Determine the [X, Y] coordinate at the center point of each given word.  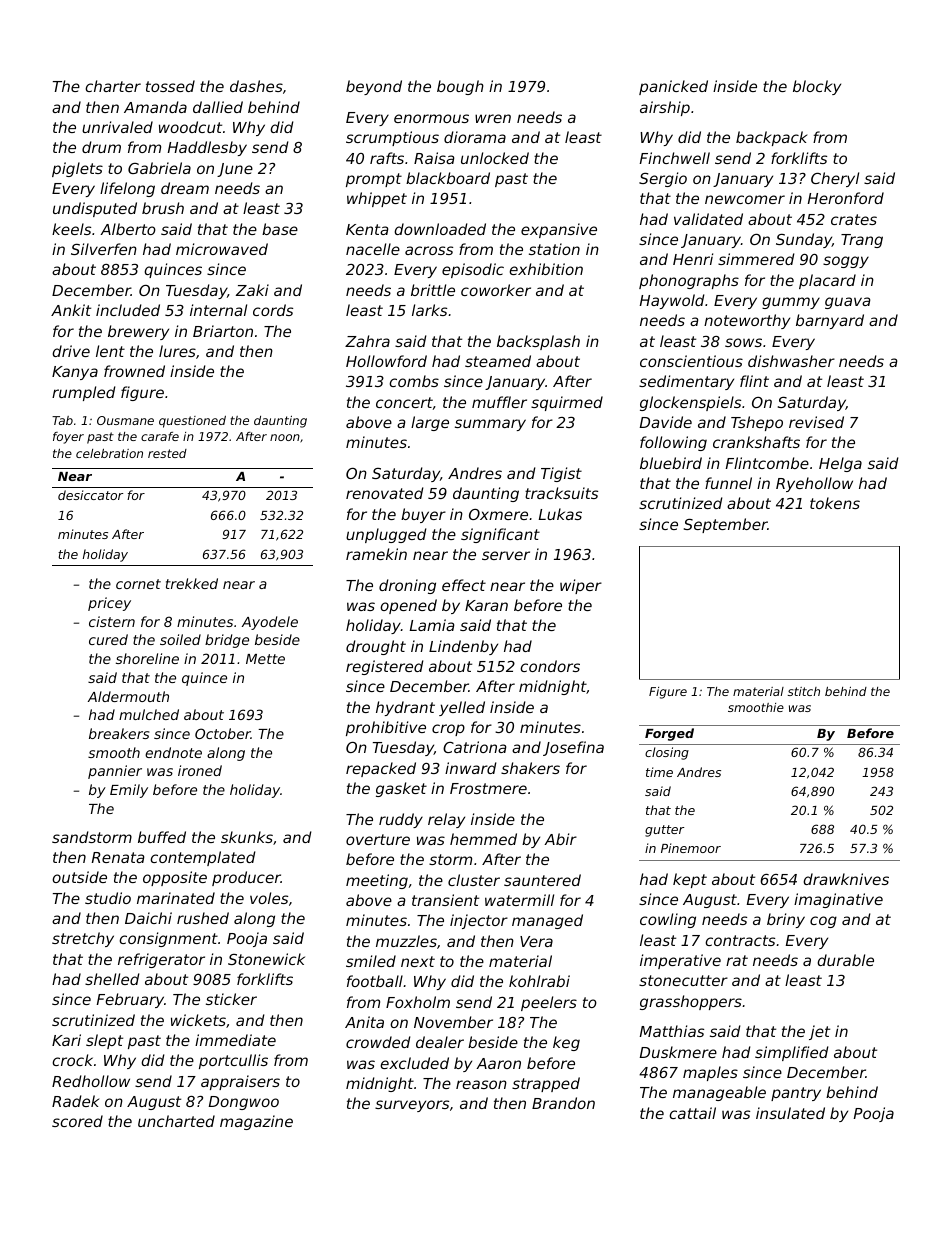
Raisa [434, 158]
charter [113, 86]
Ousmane [125, 420]
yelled [462, 708]
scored [77, 1121]
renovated [385, 493]
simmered [756, 259]
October [223, 733]
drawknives [846, 879]
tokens [835, 503]
